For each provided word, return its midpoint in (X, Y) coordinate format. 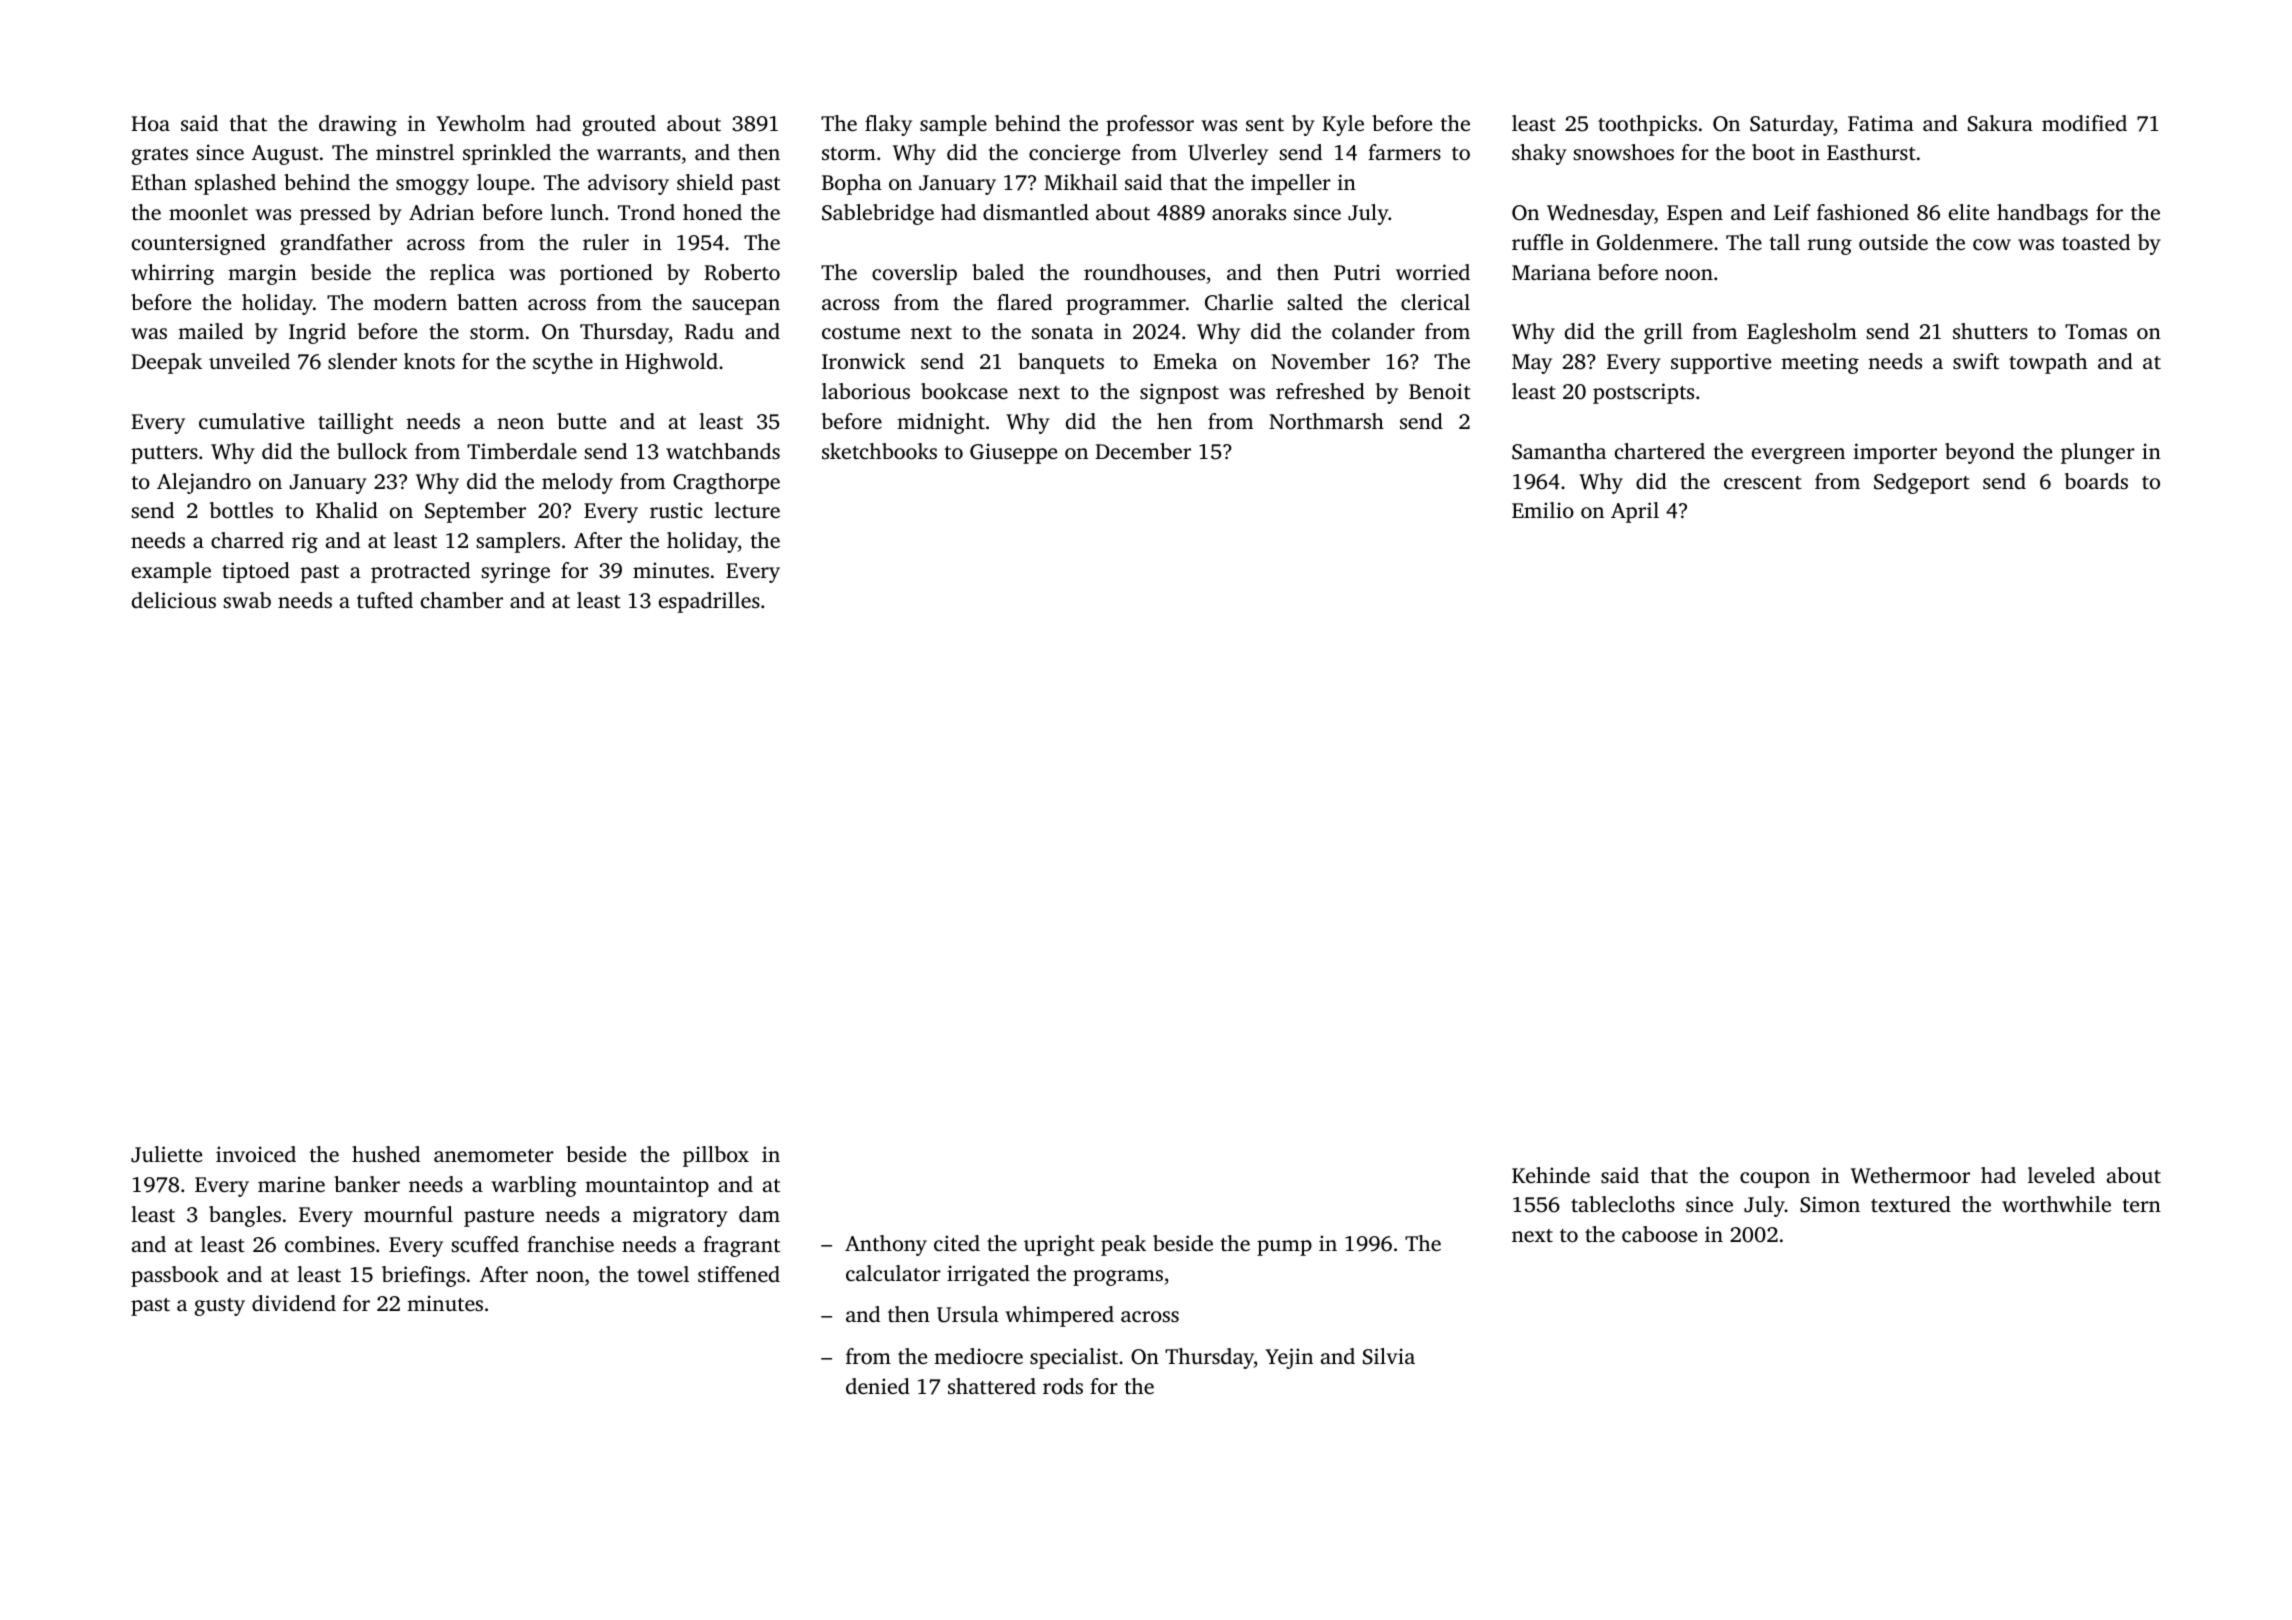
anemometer (494, 1155)
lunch (577, 212)
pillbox (716, 1156)
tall (1785, 242)
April (1635, 512)
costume (861, 332)
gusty (220, 1307)
